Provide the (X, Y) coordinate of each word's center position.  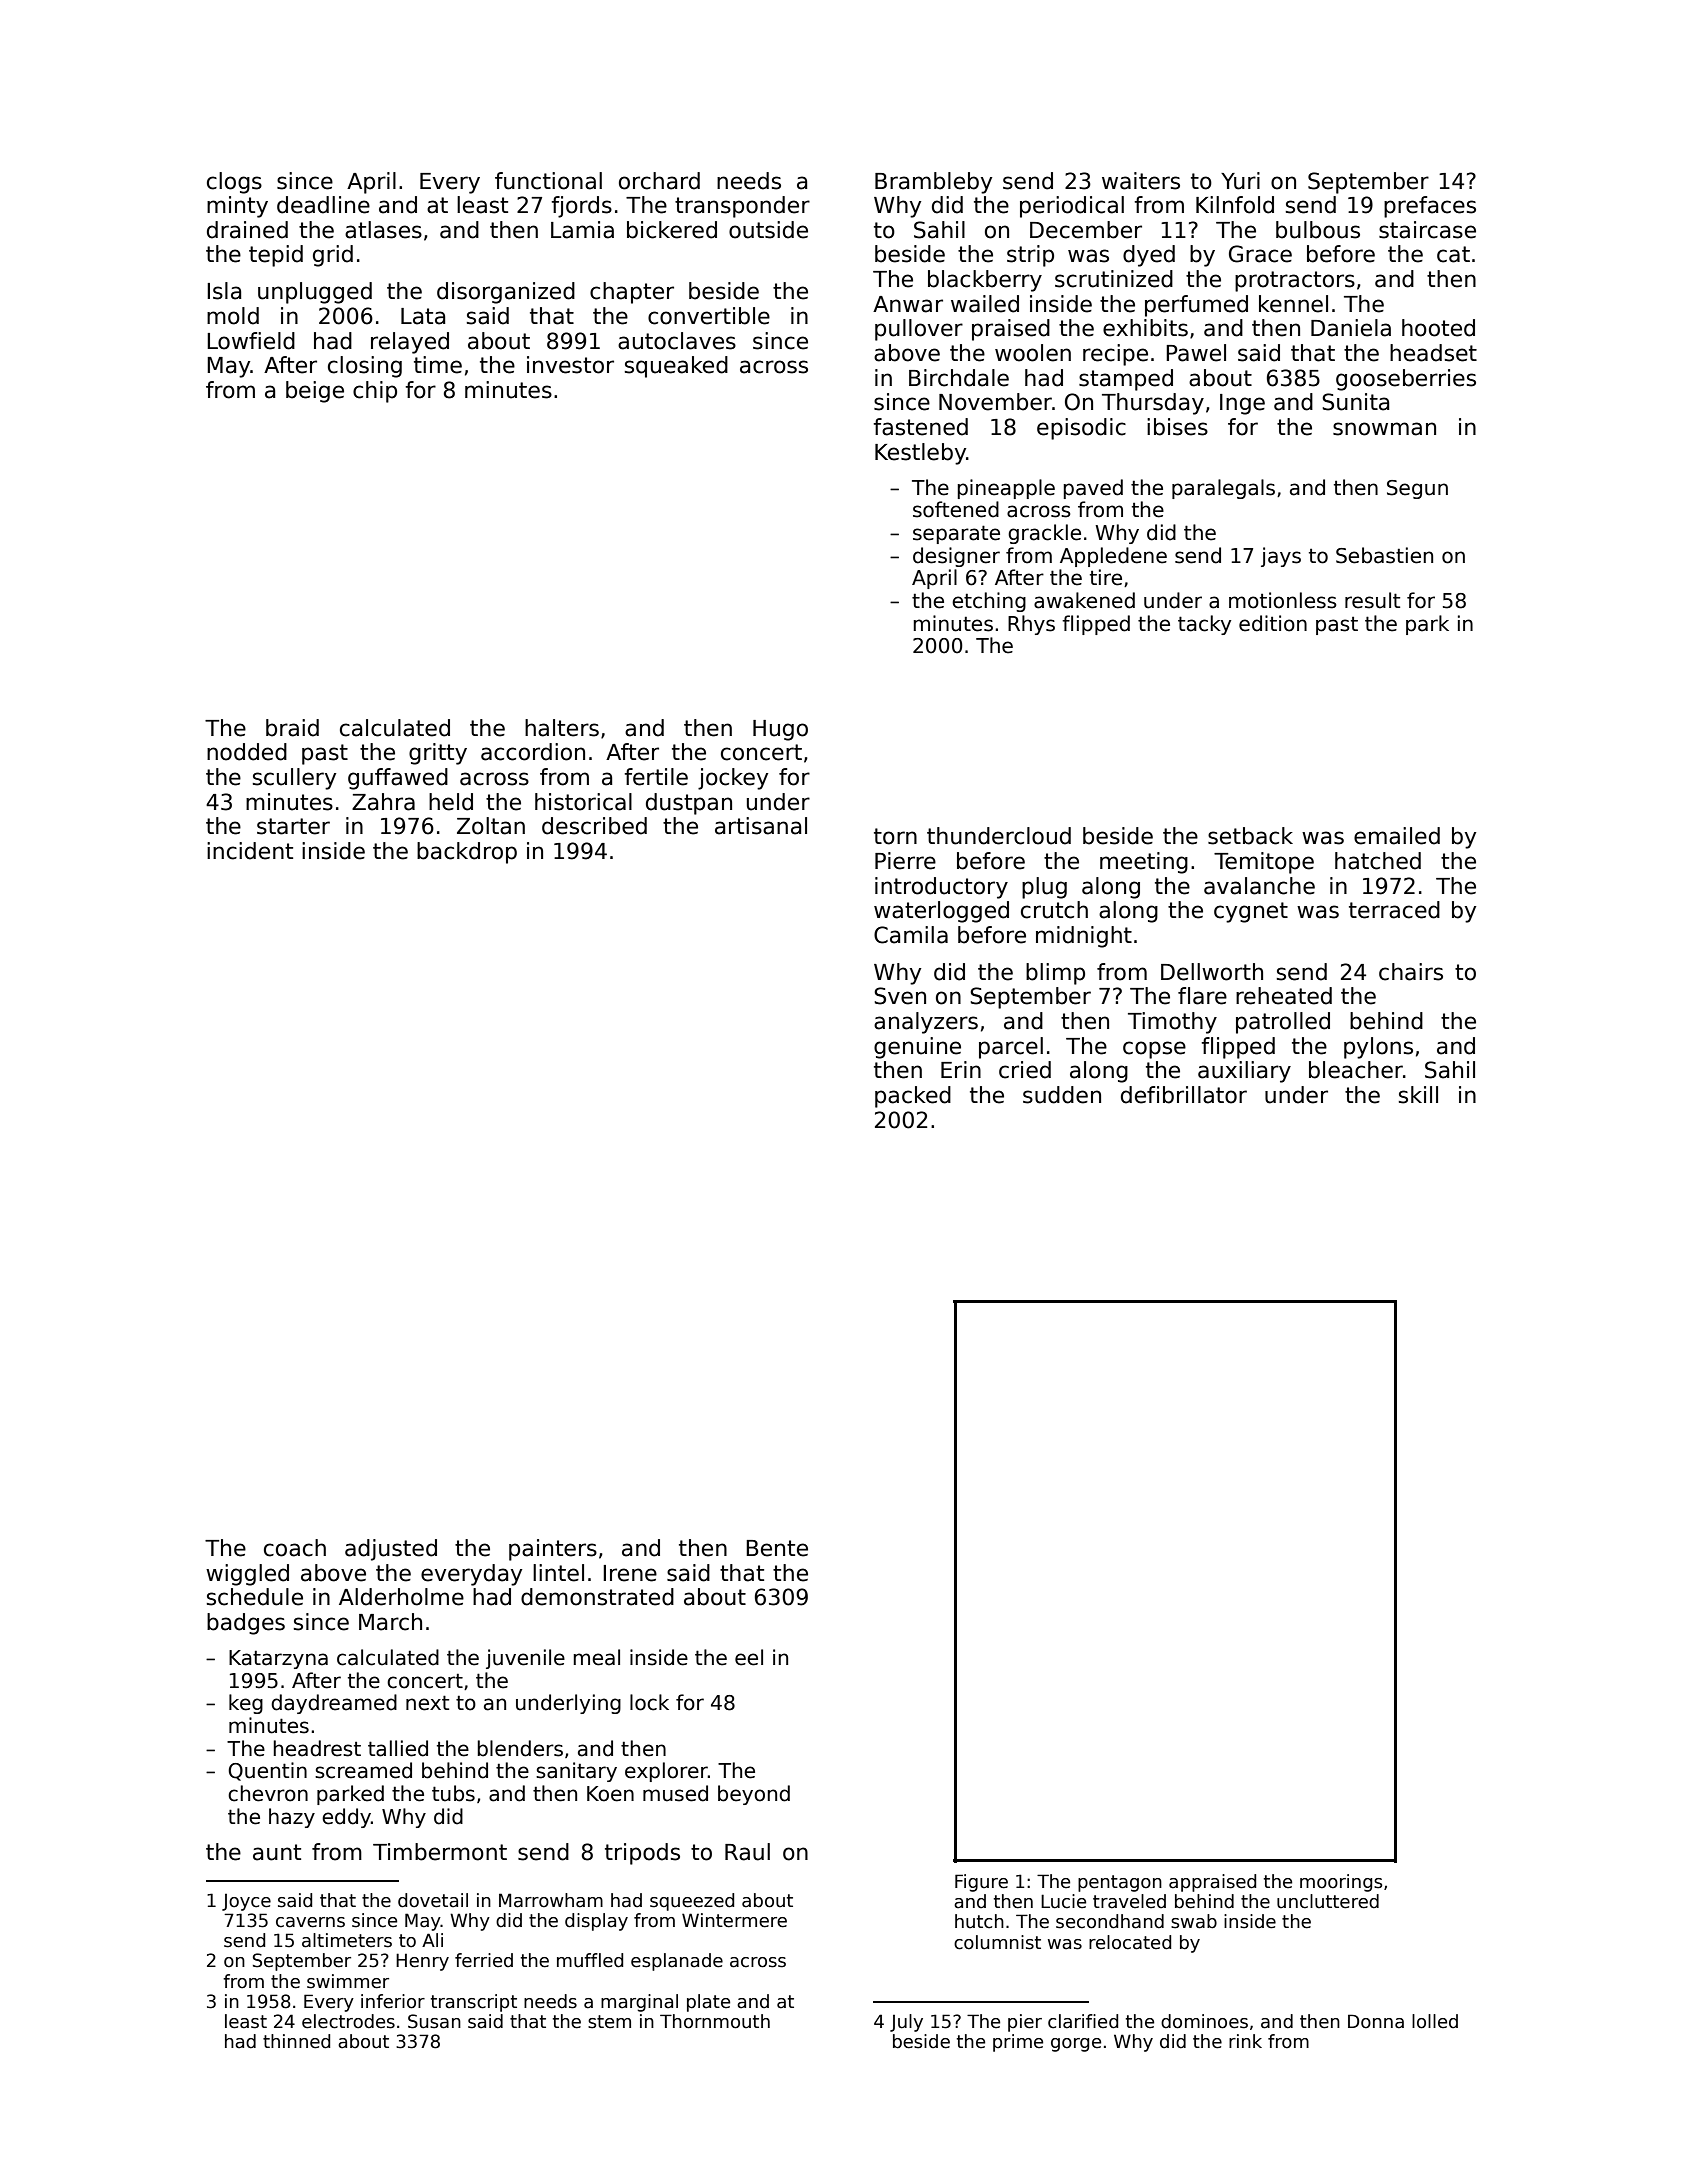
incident (250, 851)
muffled (590, 1960)
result (1372, 600)
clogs (234, 183)
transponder (742, 207)
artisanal (761, 826)
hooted (1438, 328)
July (906, 2023)
